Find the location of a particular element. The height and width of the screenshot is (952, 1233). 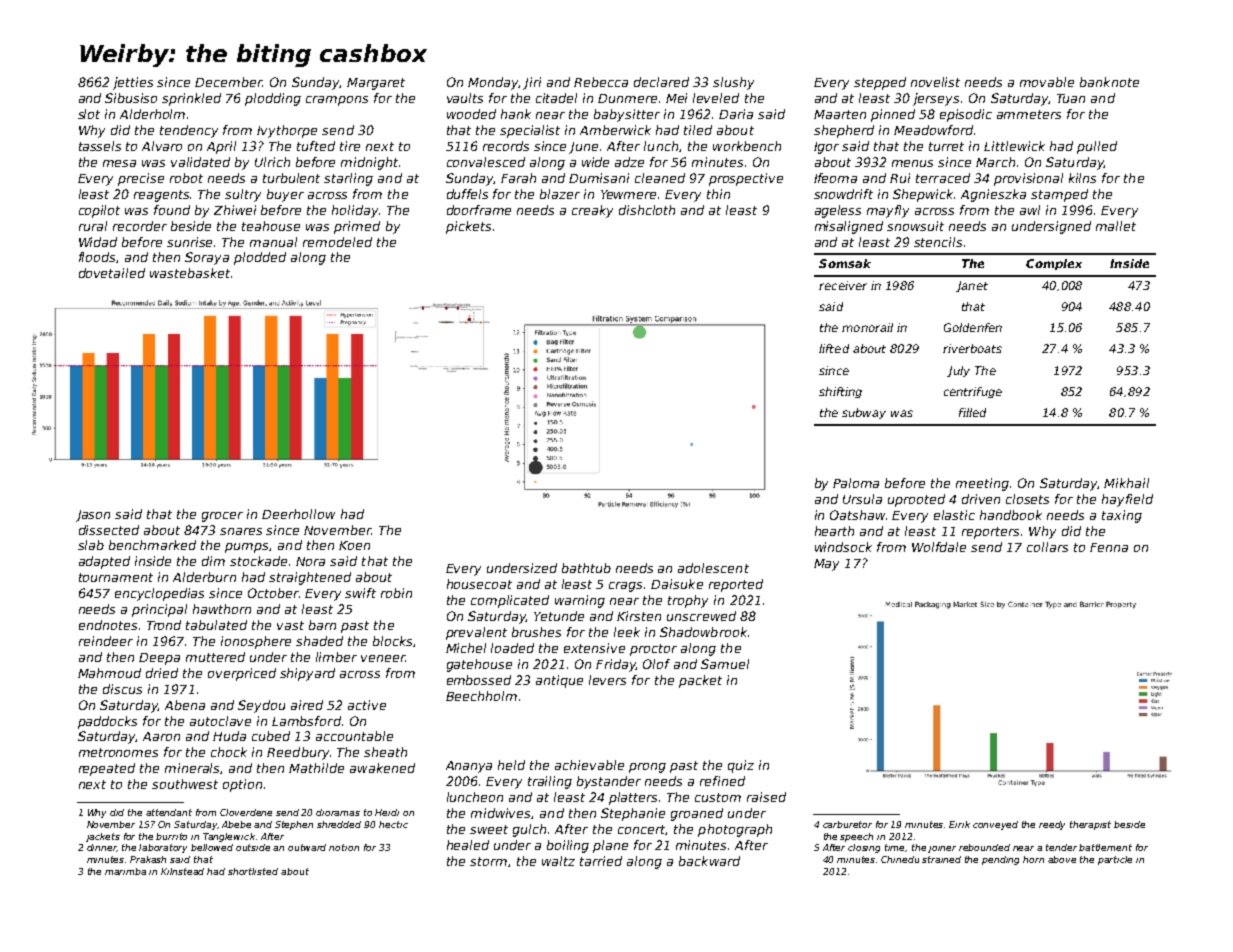

shifting is located at coordinates (840, 392).
